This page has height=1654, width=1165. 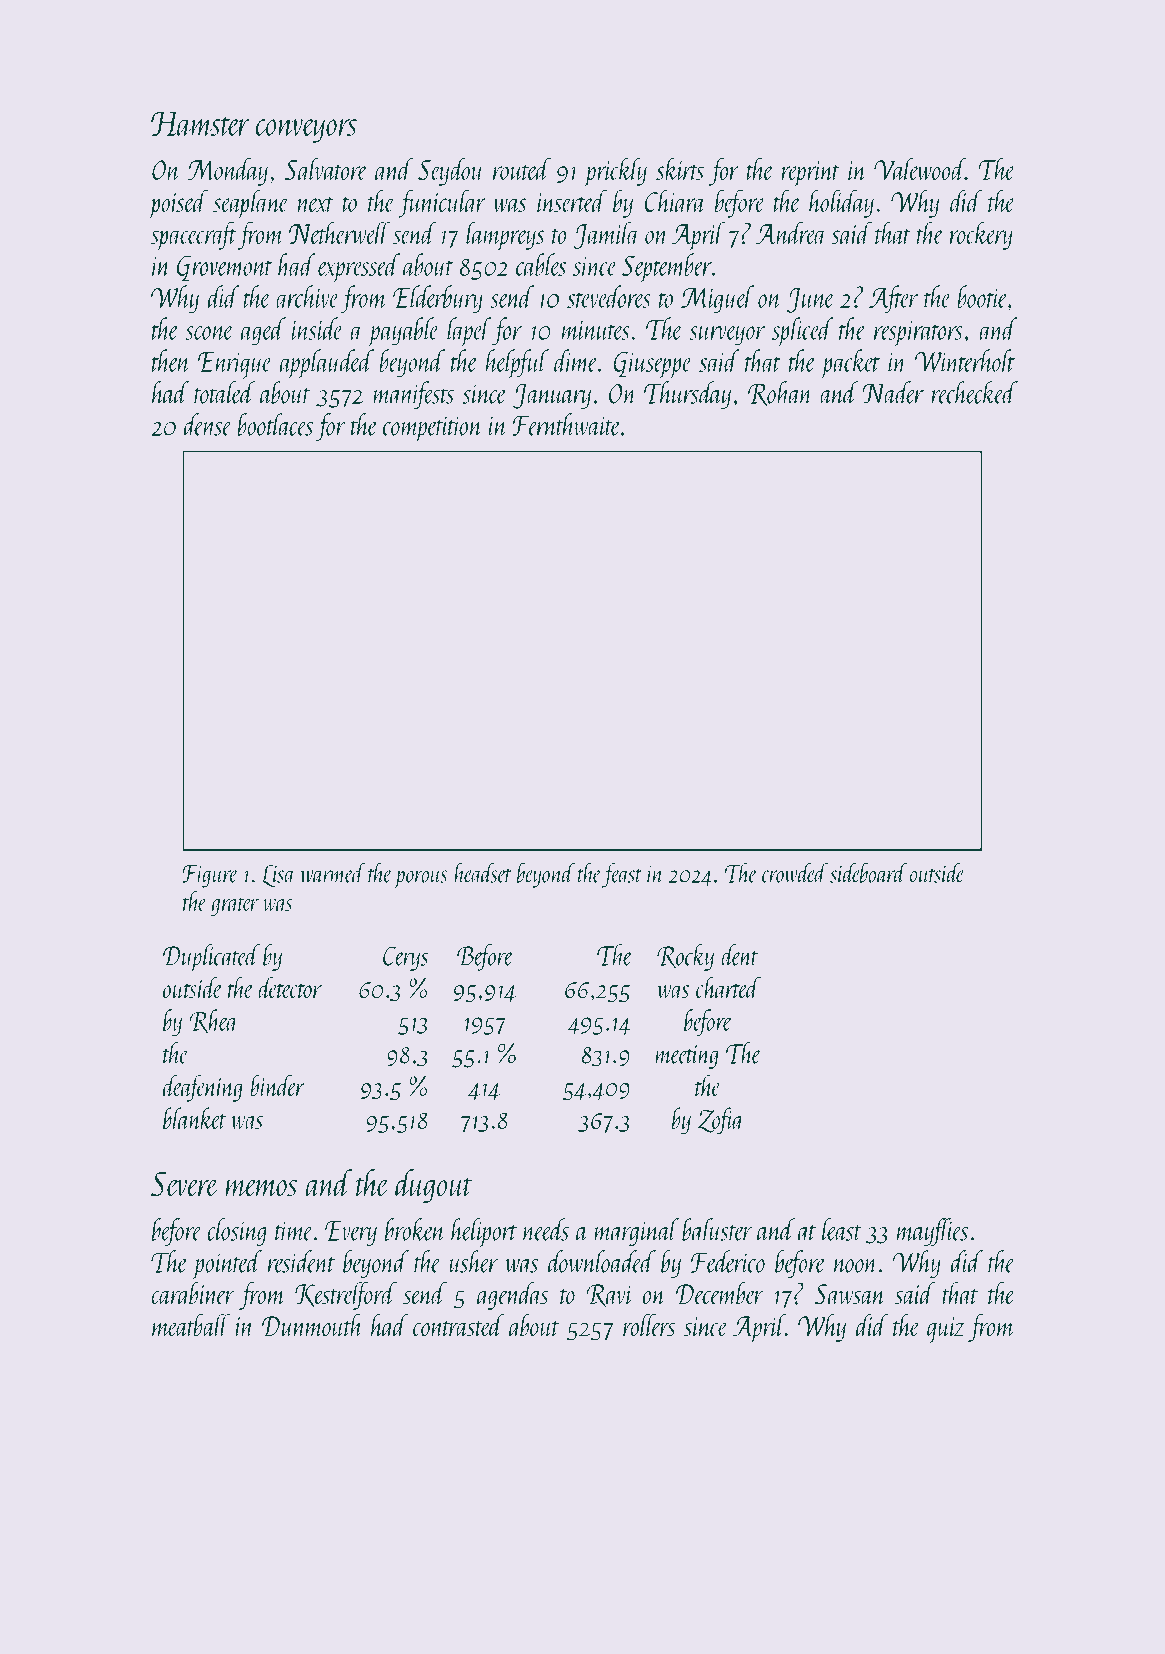 What do you see at coordinates (850, 1294) in the page?
I see `Sawsan` at bounding box center [850, 1294].
